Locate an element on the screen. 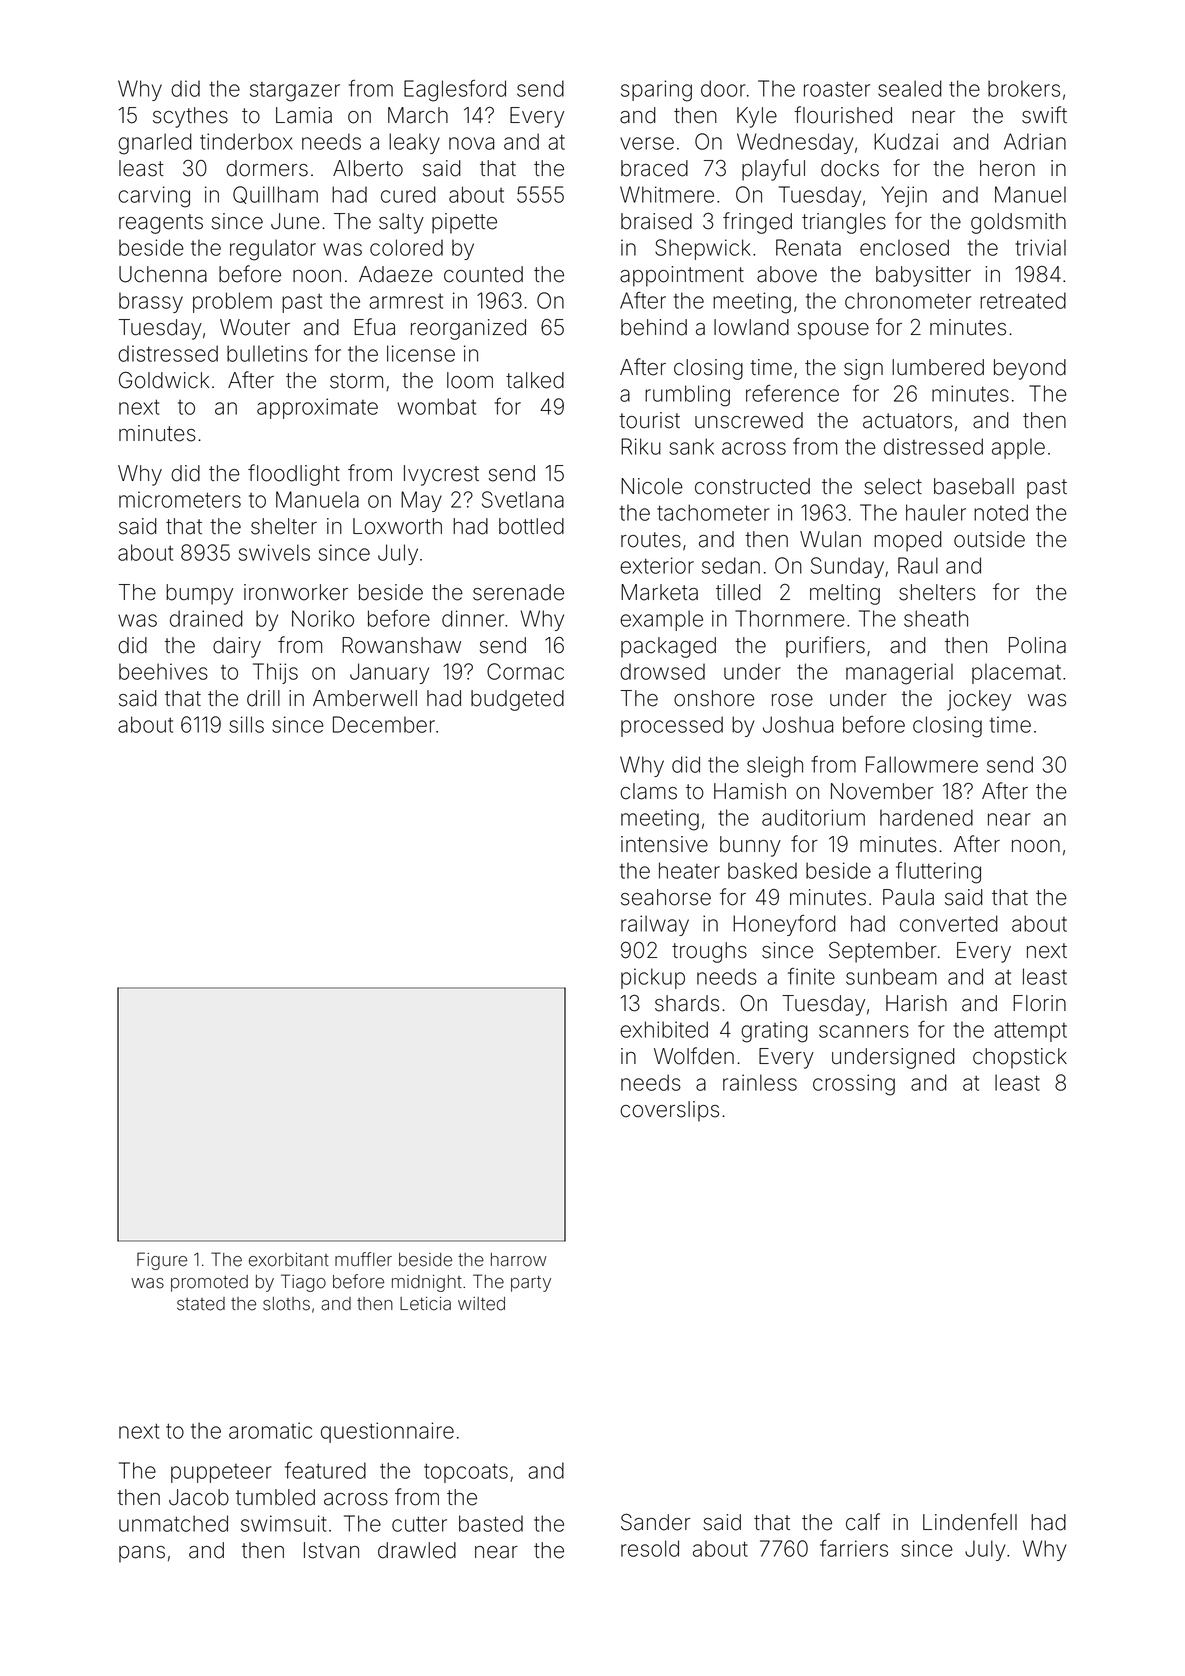 This screenshot has height=1676, width=1185. swimsuit is located at coordinates (283, 1523).
